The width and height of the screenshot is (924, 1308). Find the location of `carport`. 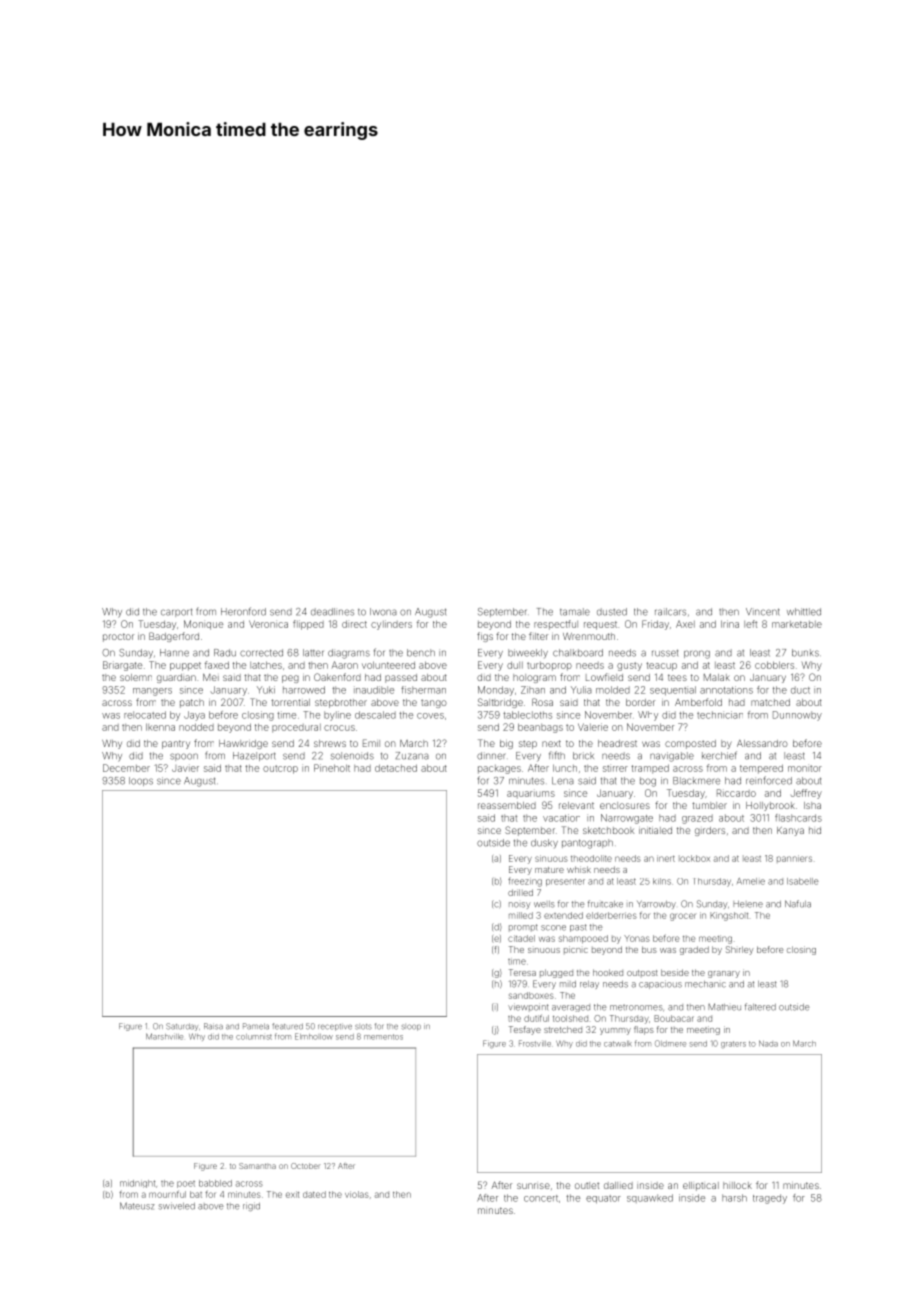

carport is located at coordinates (176, 612).
